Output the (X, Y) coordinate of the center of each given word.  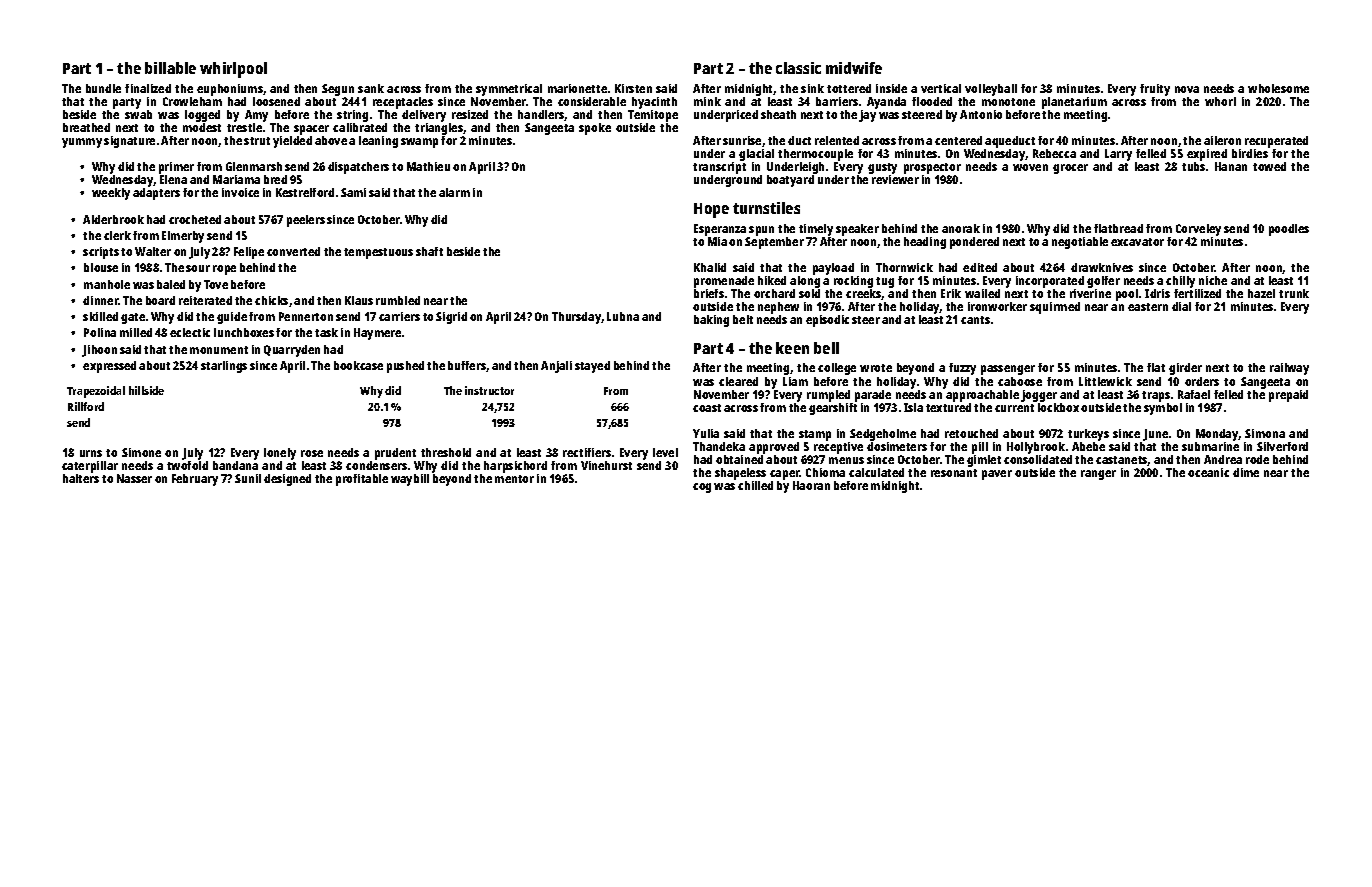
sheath (778, 114)
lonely (280, 454)
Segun (338, 90)
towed (1269, 166)
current (1014, 408)
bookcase (358, 365)
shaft (429, 251)
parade (873, 396)
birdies (1250, 153)
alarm (454, 192)
